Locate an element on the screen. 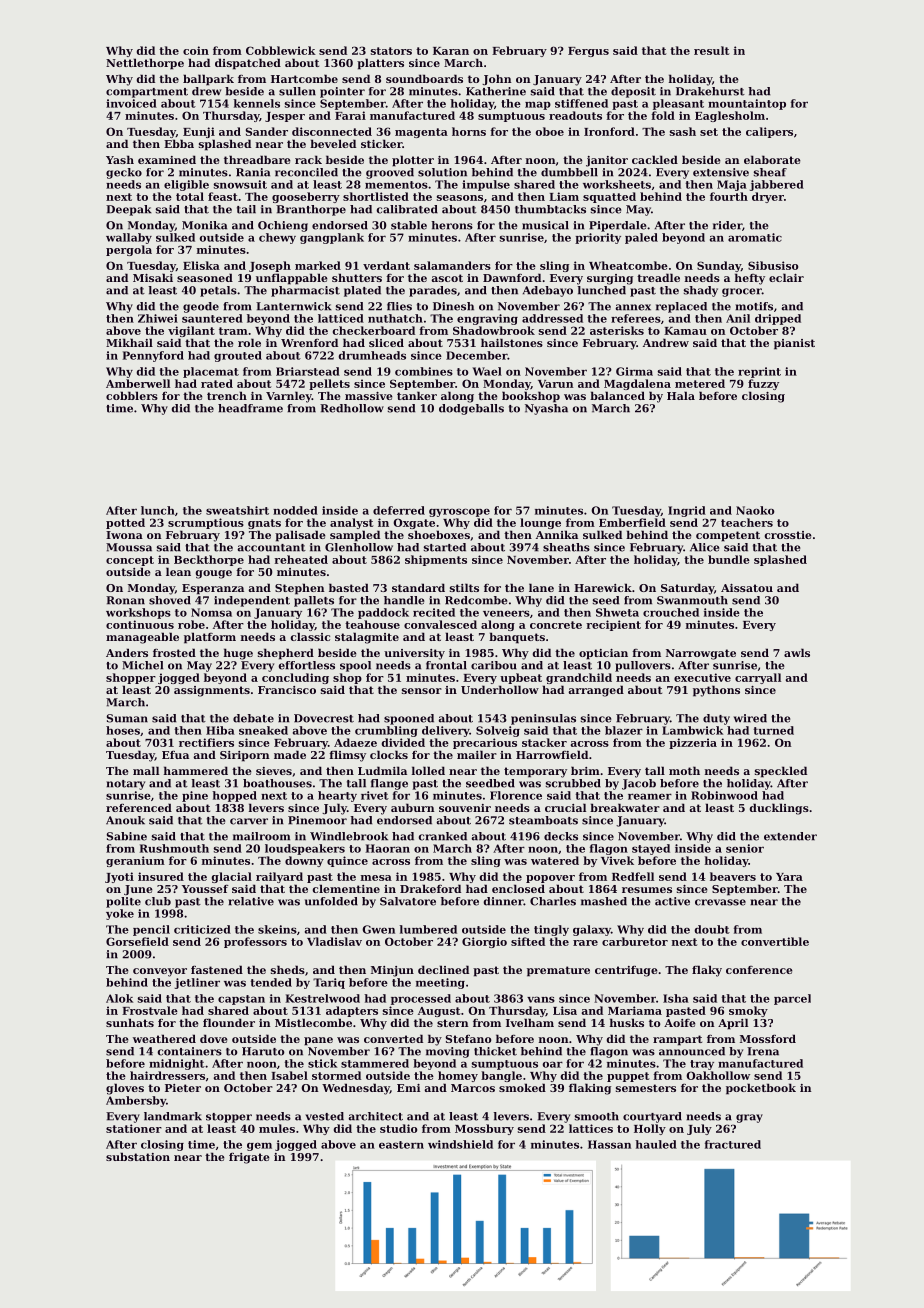 The image size is (924, 1308). lounge is located at coordinates (540, 523).
